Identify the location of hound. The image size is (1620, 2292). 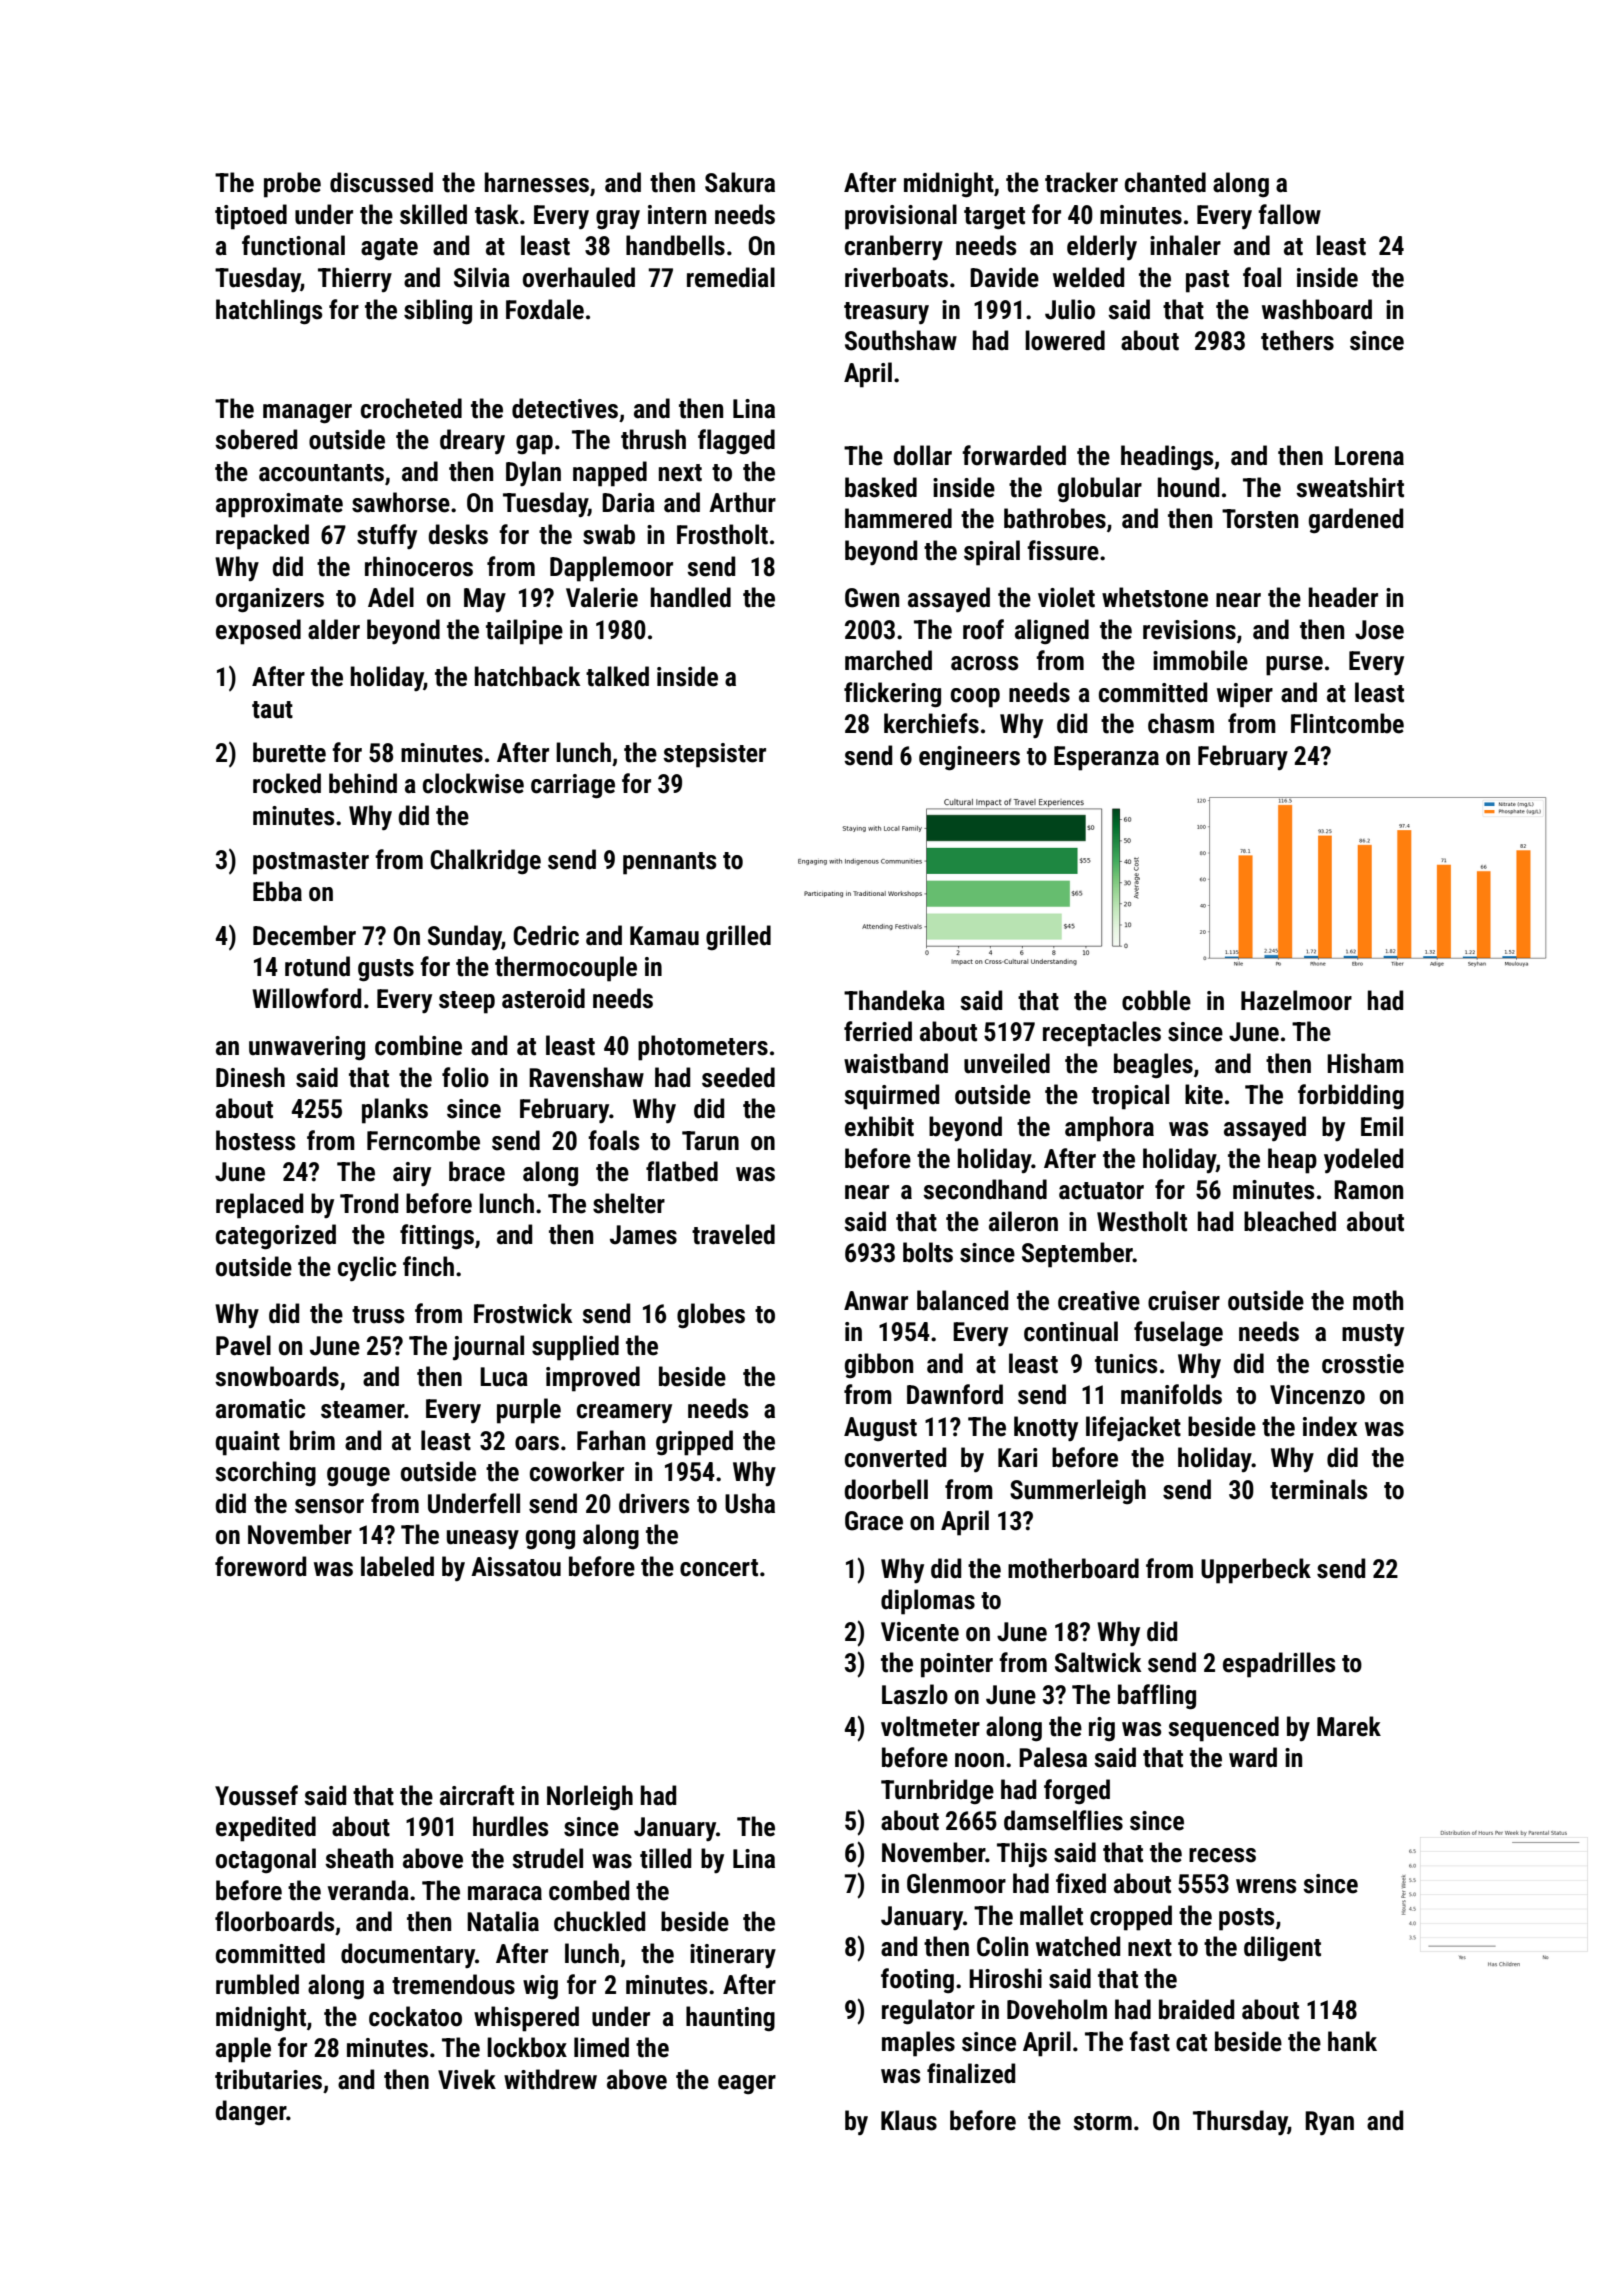
(1188, 487).
